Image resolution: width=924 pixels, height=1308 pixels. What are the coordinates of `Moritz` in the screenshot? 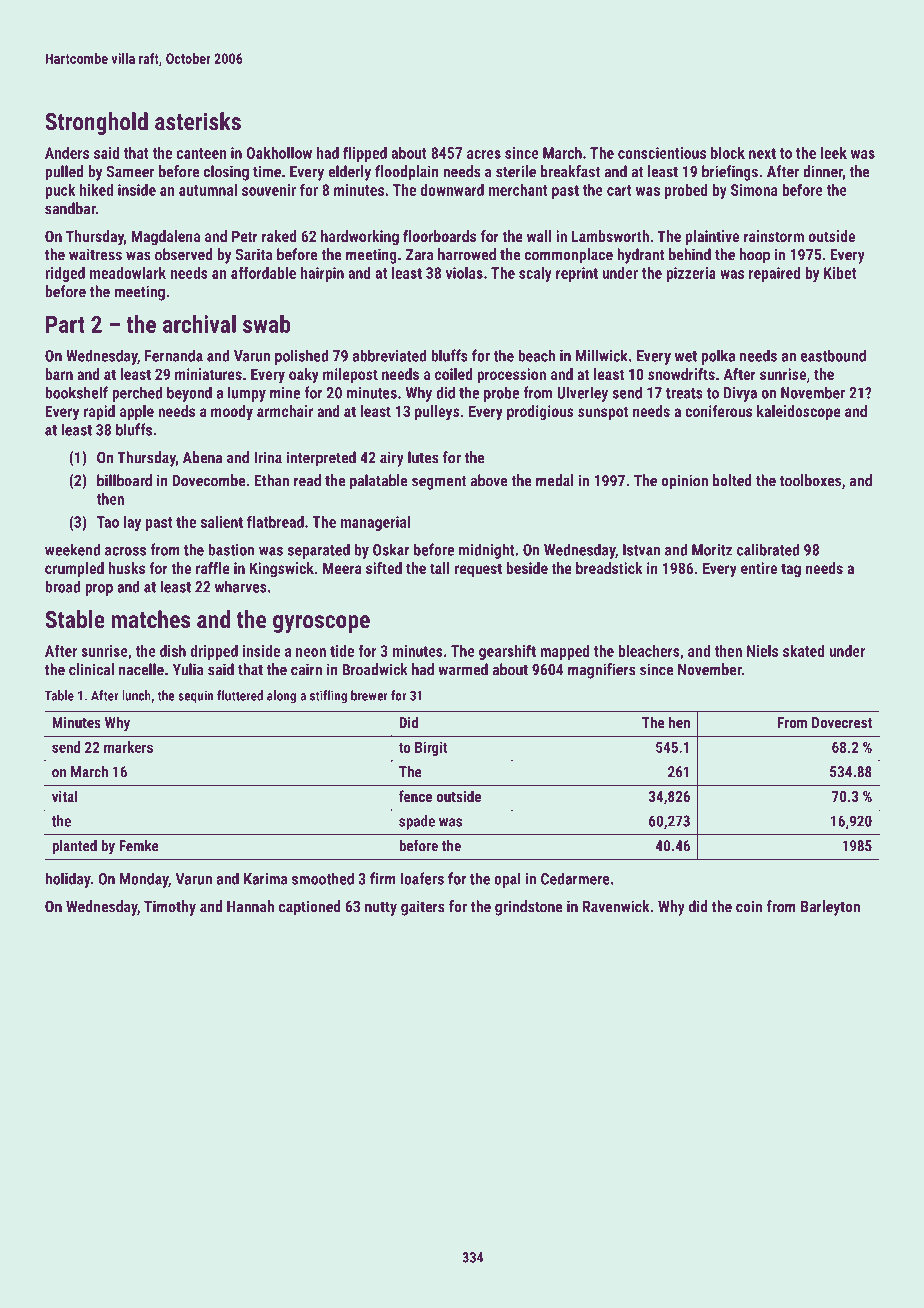 It's located at (712, 550).
